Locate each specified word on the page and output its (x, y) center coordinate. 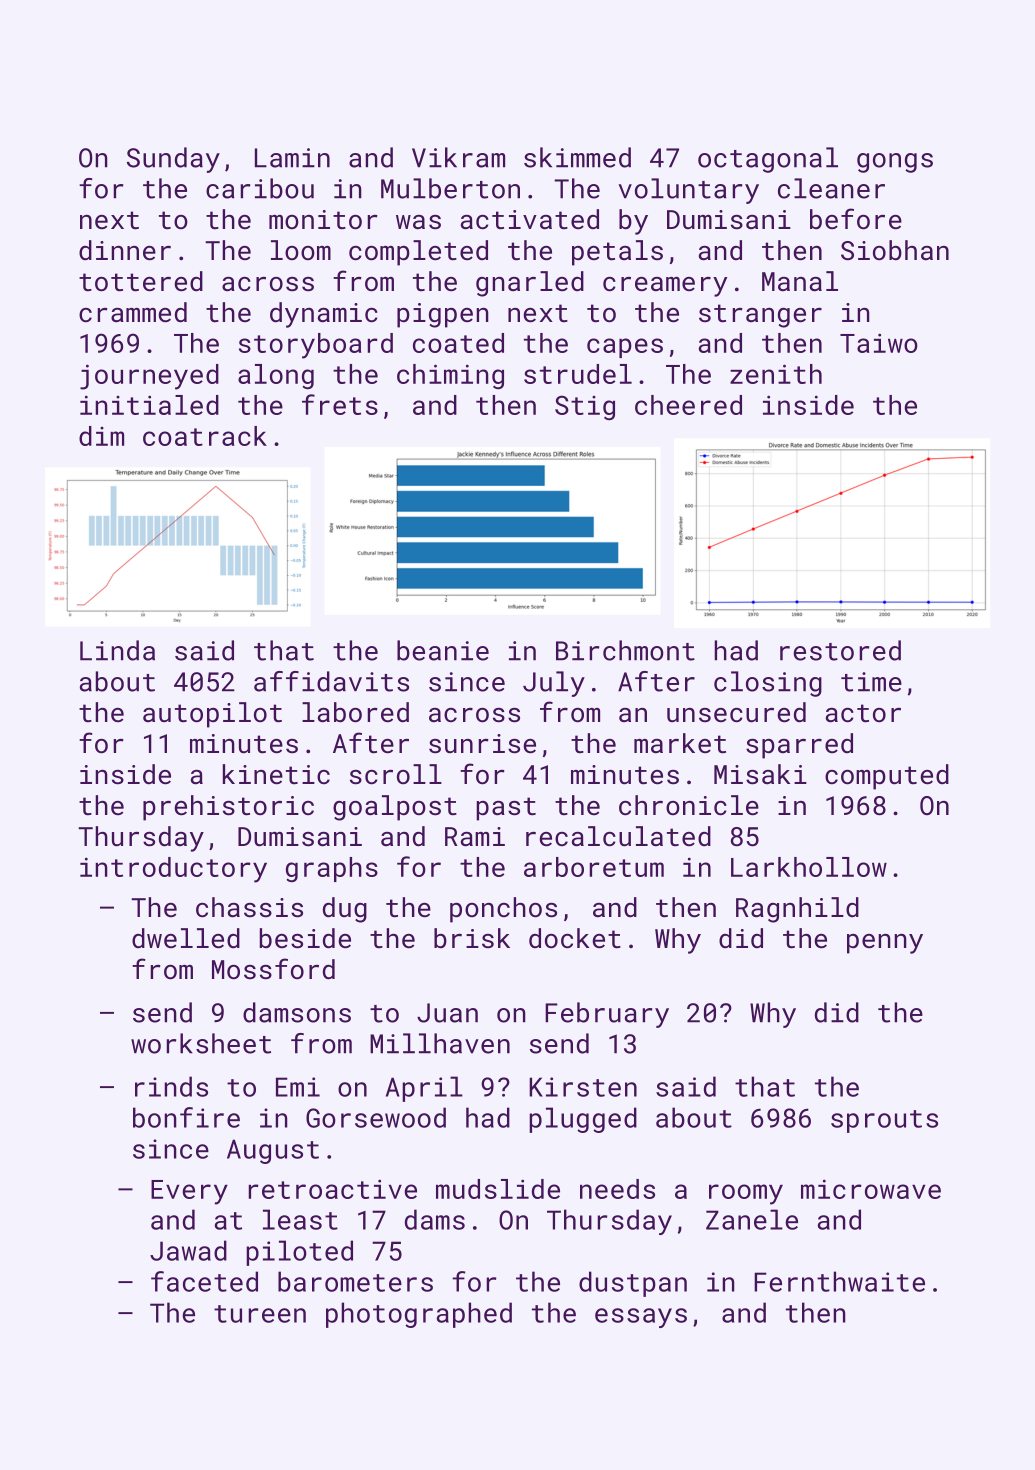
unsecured (736, 712)
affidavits (331, 681)
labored (355, 712)
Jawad (188, 1250)
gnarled (530, 284)
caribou (260, 188)
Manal (800, 281)
